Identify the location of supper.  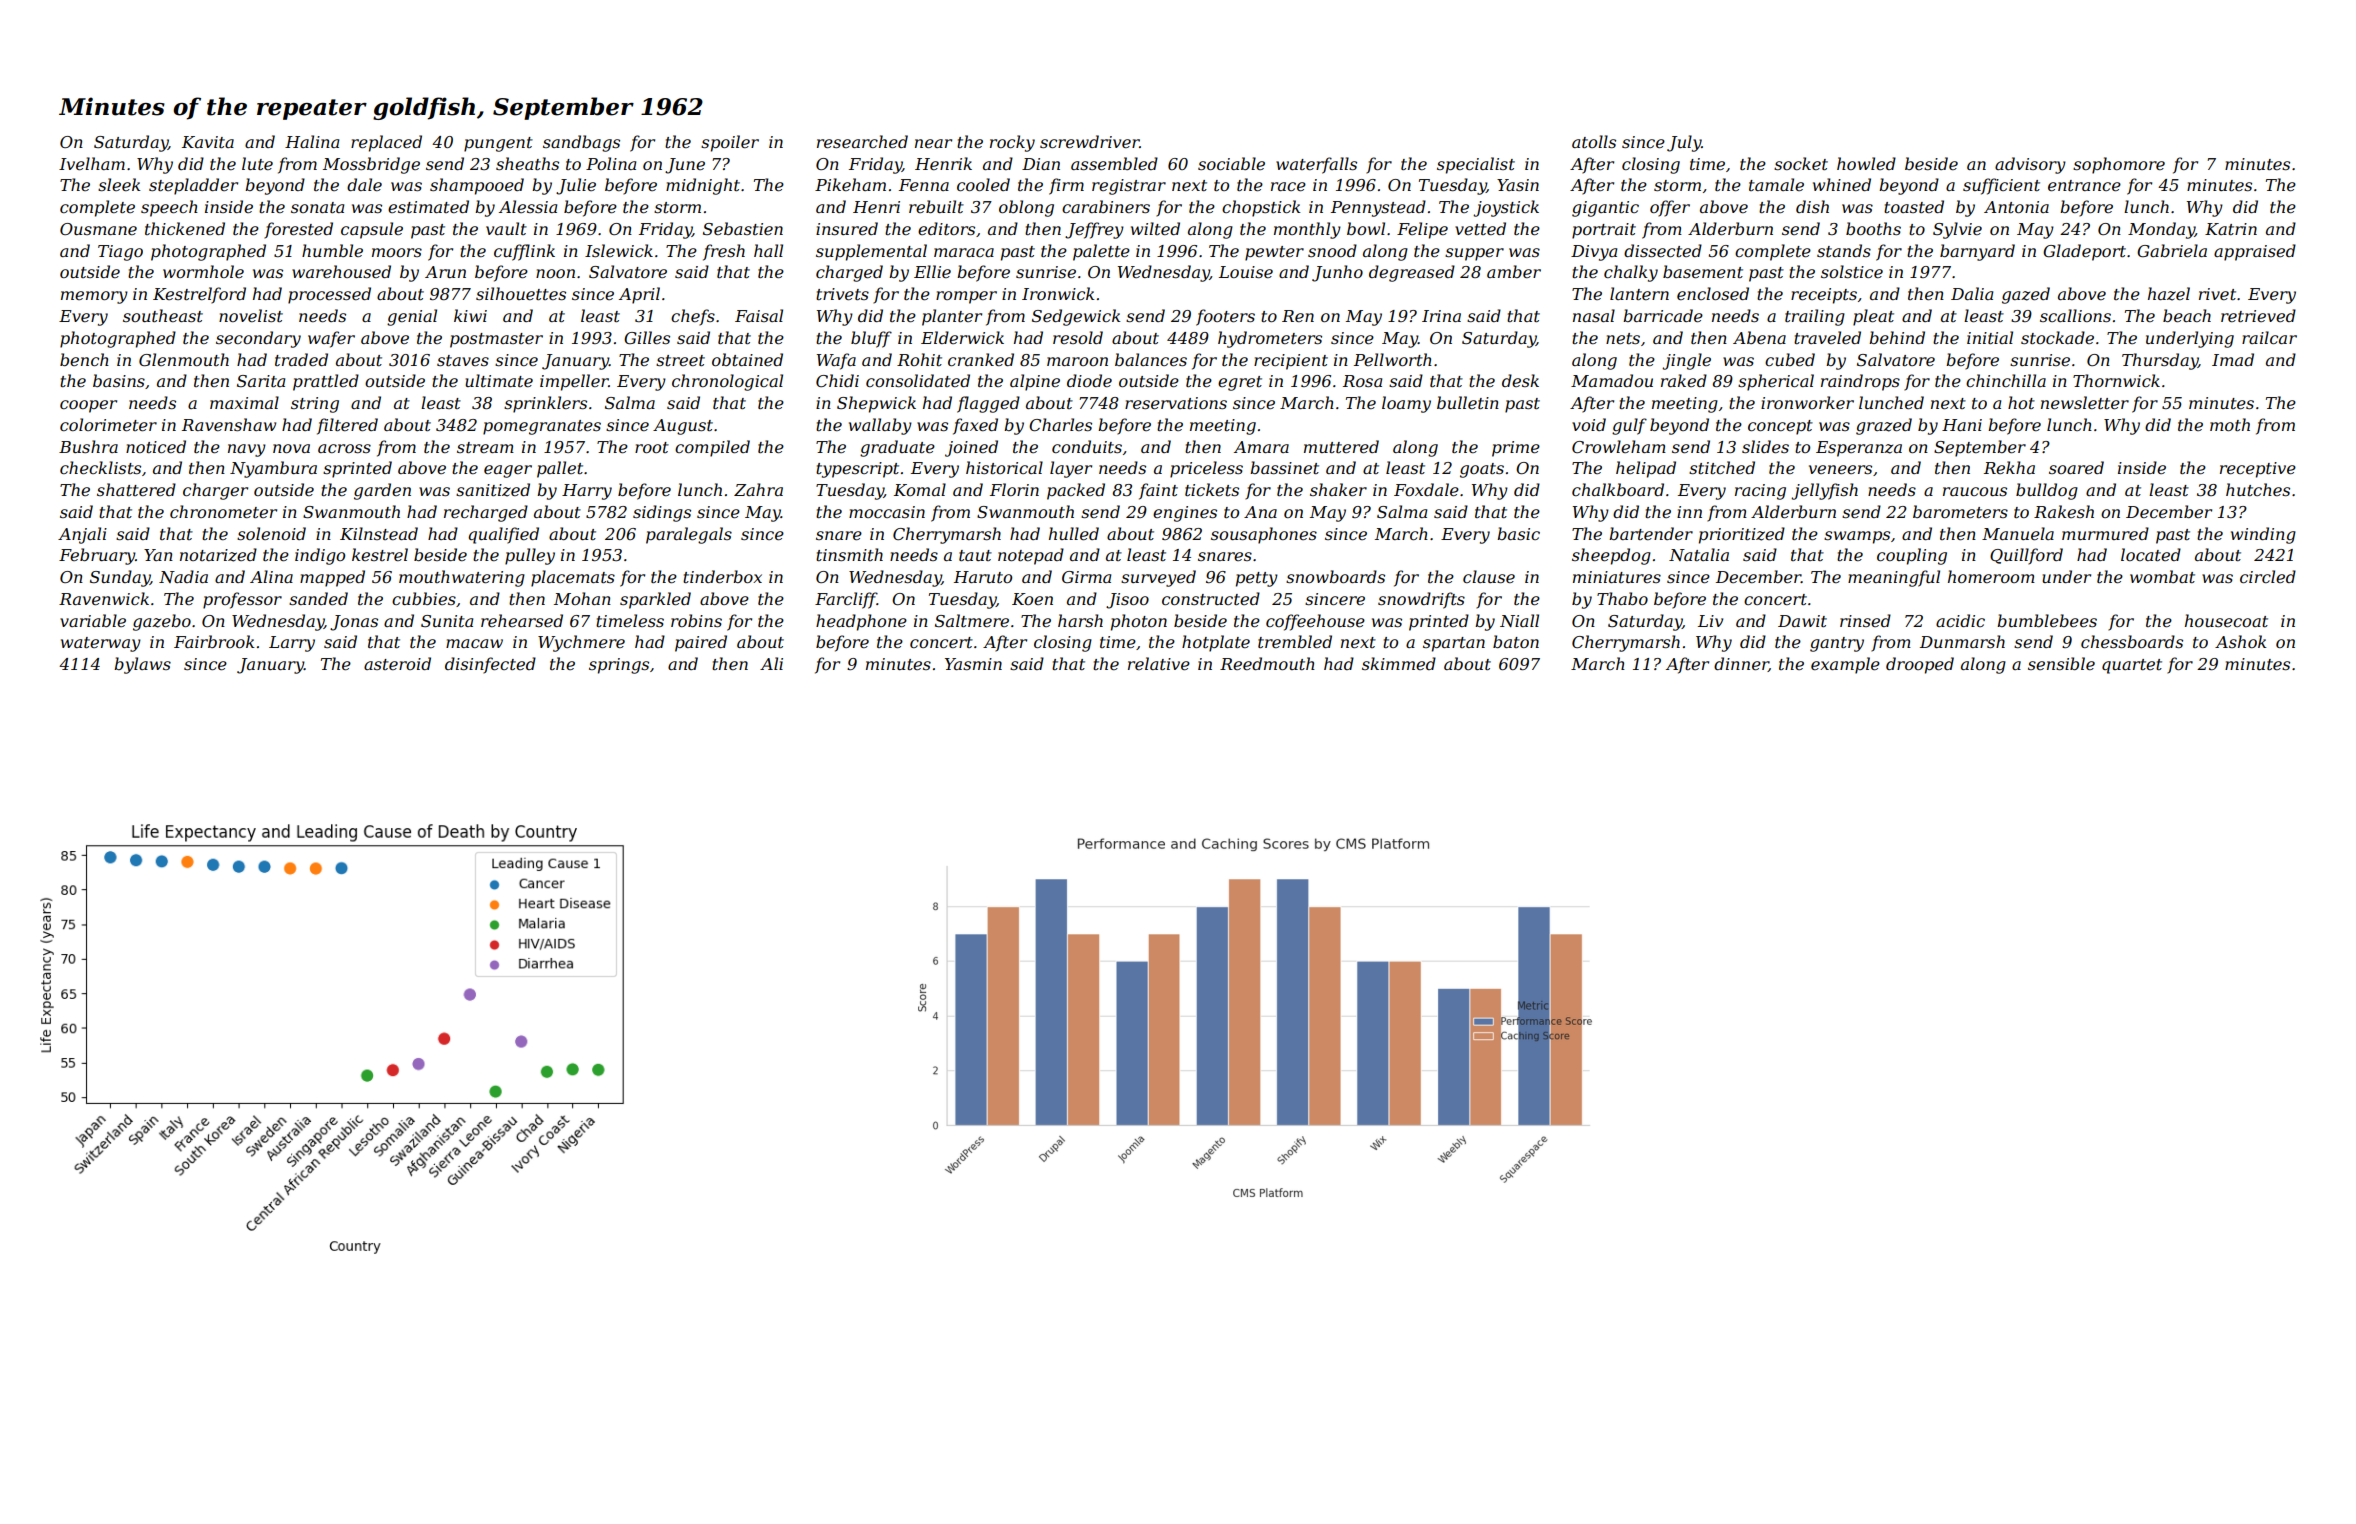
(1474, 254).
